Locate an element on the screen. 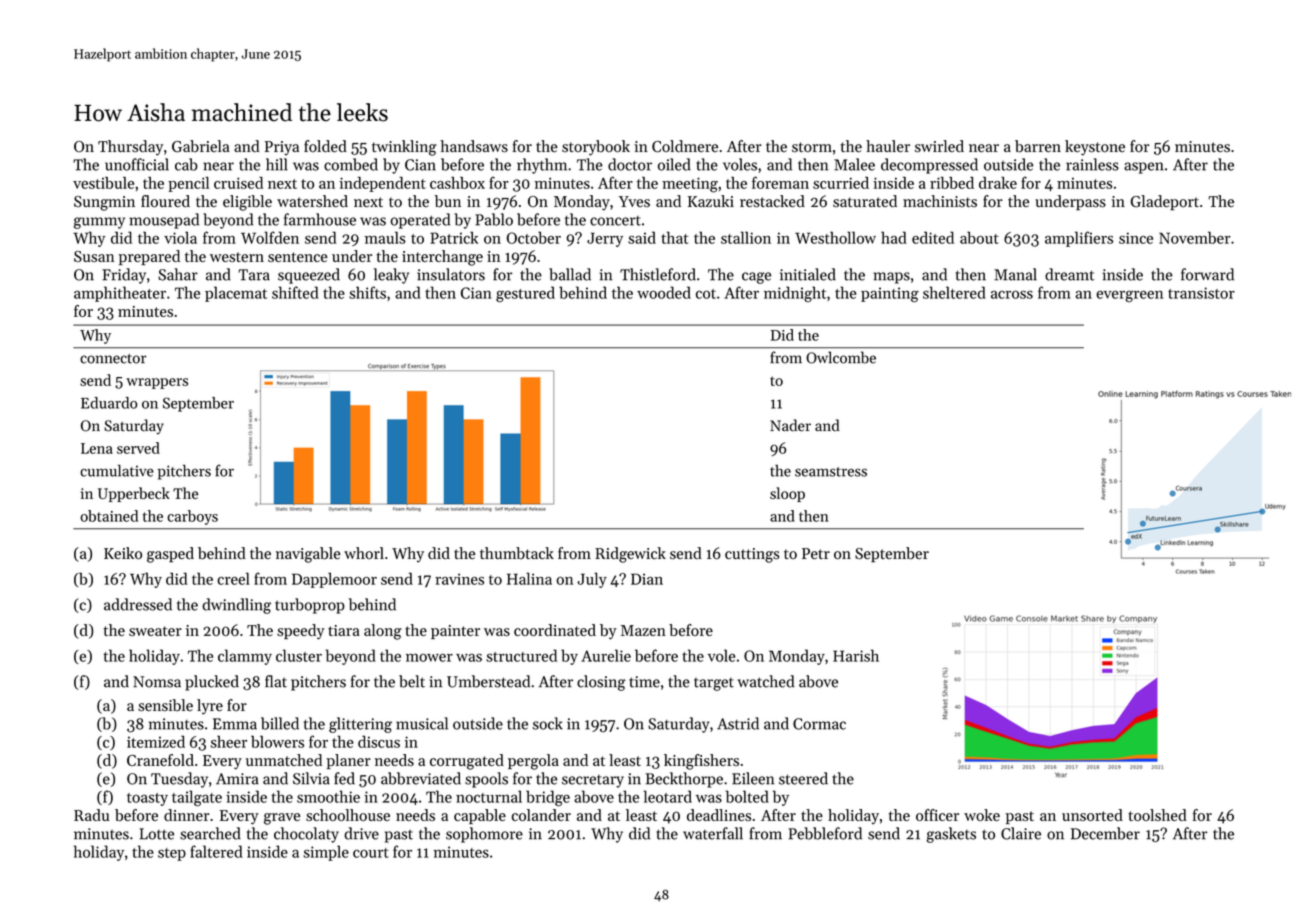  Nader is located at coordinates (790, 425).
